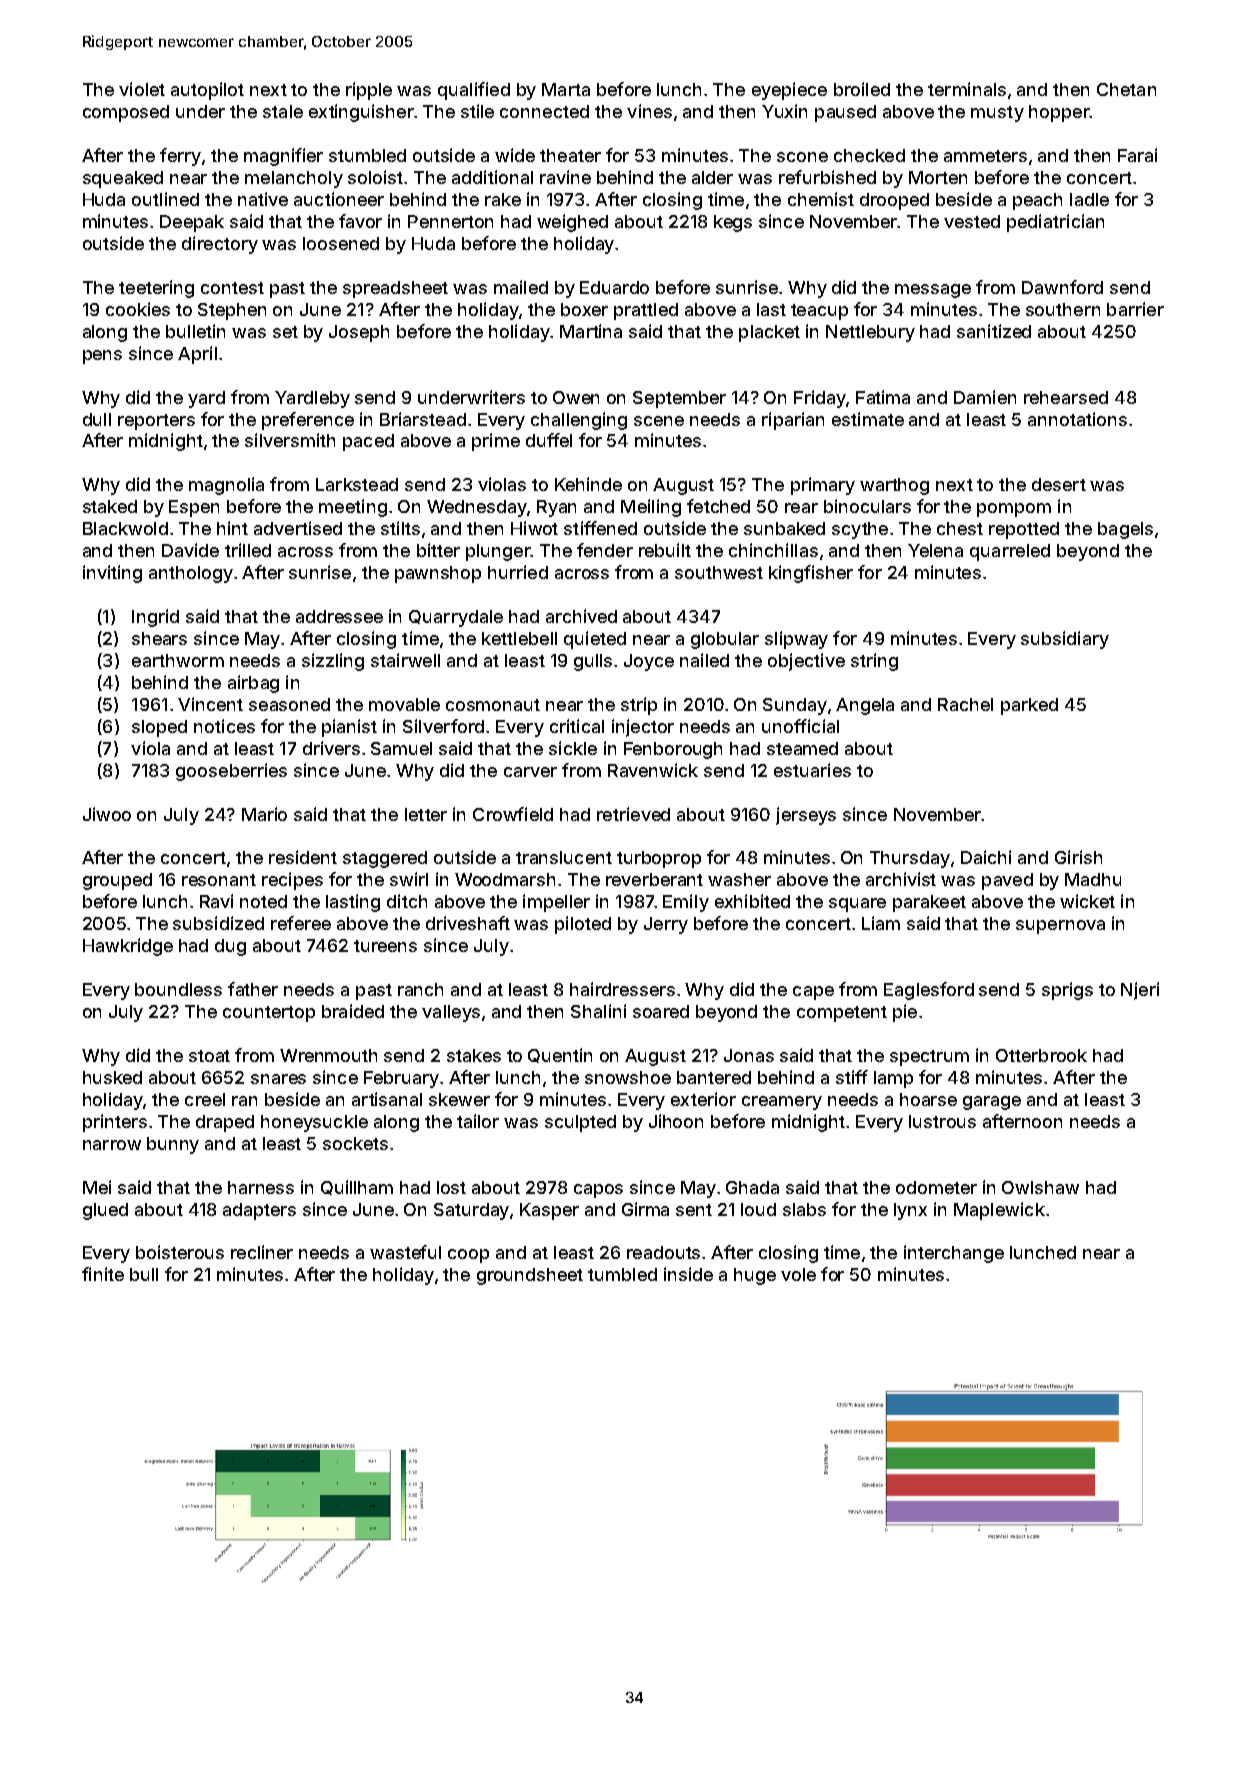  I want to click on huge, so click(755, 1276).
